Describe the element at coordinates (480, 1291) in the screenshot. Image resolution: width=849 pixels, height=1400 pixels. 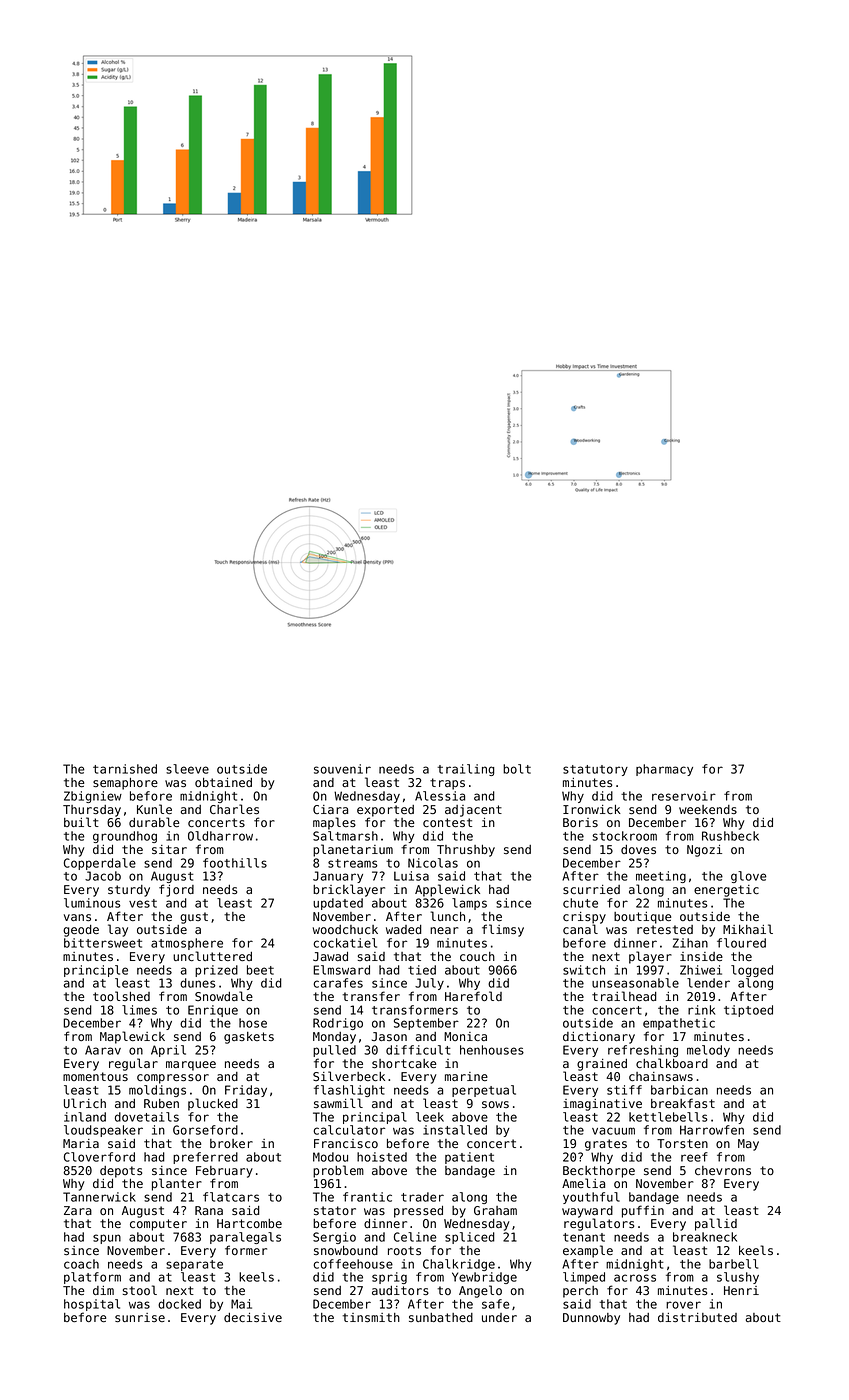
I see `Angelo` at that location.
